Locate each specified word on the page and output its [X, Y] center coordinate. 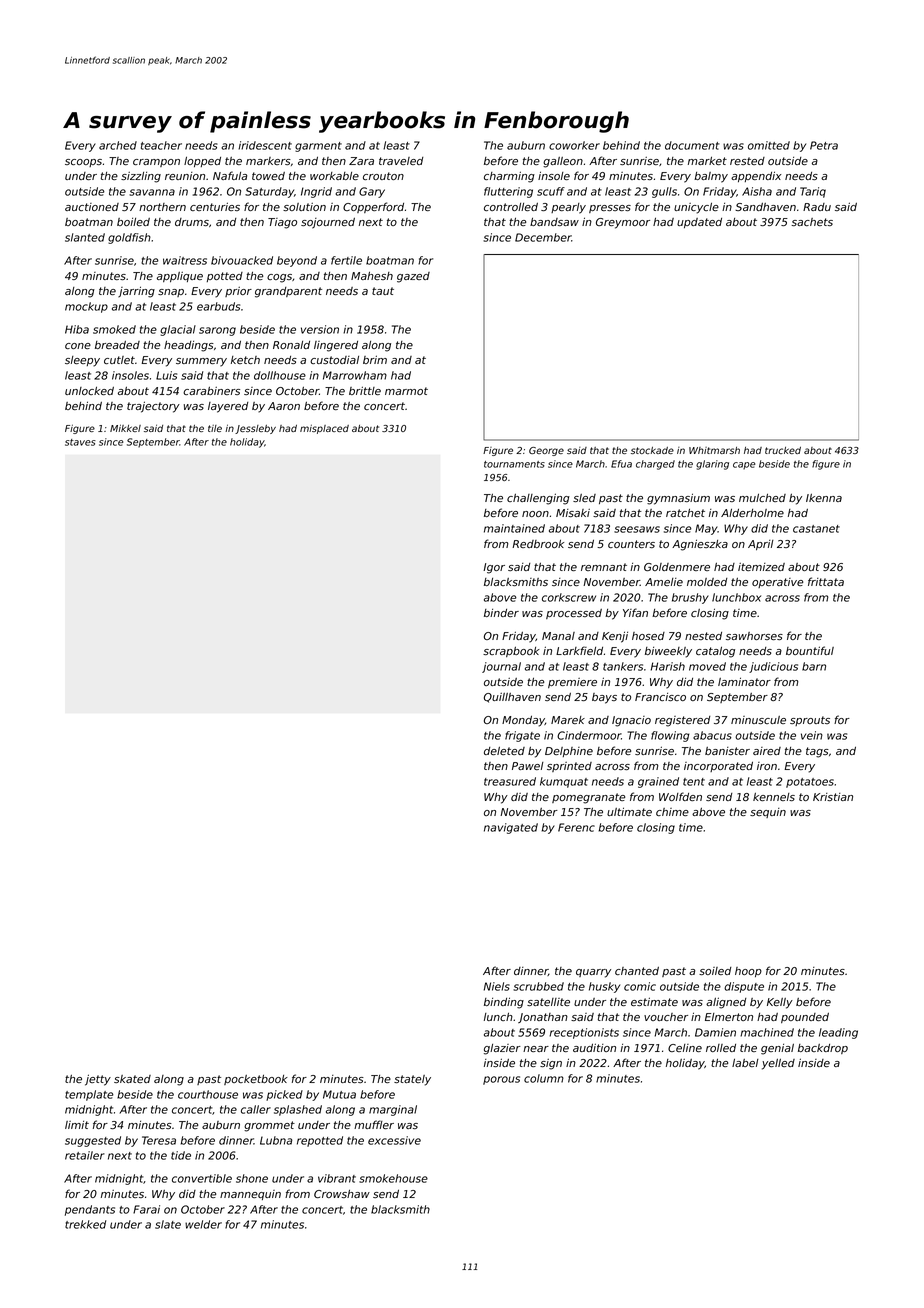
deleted [504, 751]
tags [817, 752]
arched [118, 145]
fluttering [508, 192]
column [544, 1078]
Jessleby [255, 429]
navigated [511, 828]
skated [132, 1079]
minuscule [758, 720]
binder [501, 613]
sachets [812, 222]
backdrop [823, 1049]
